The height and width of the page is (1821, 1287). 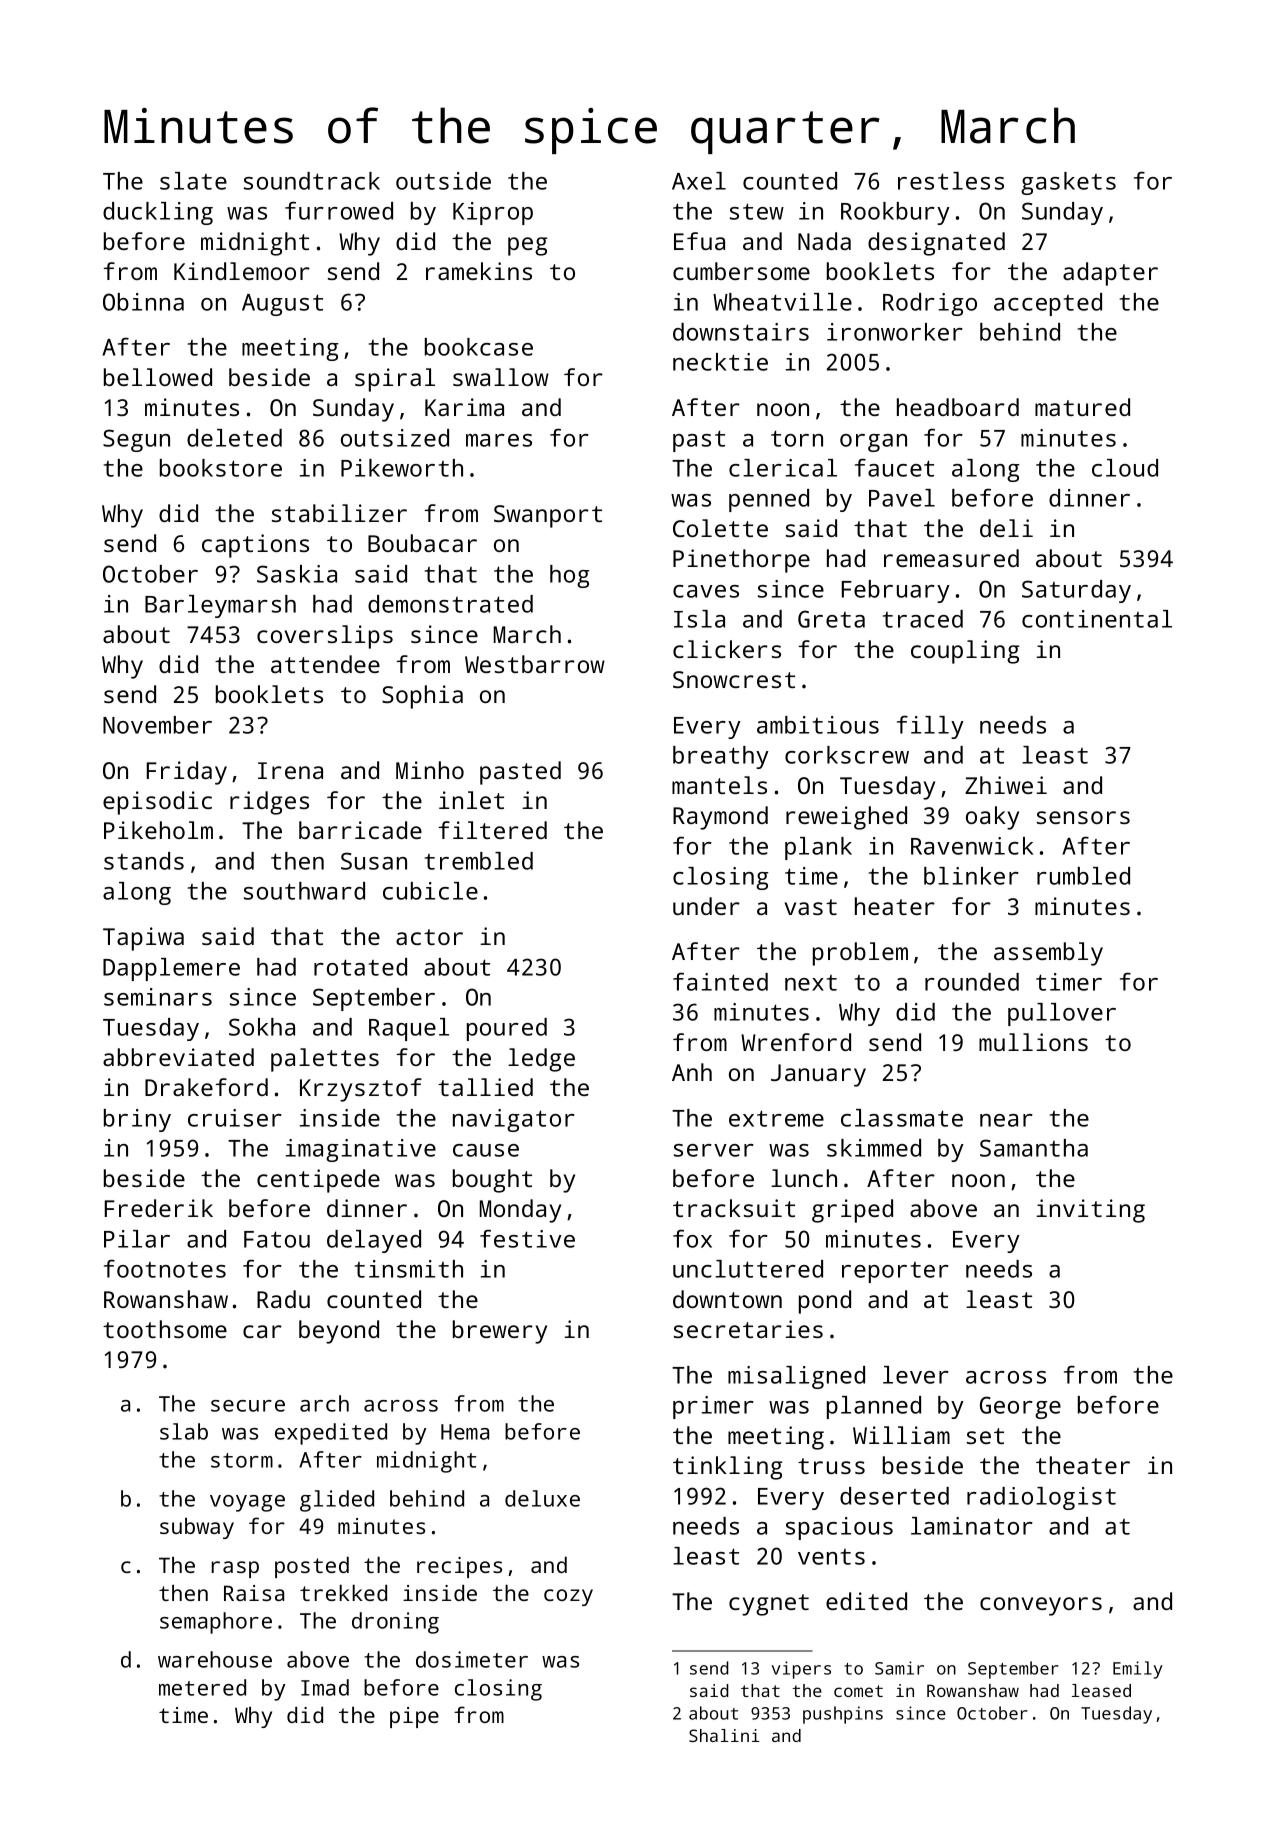 I want to click on secure, so click(x=248, y=1406).
